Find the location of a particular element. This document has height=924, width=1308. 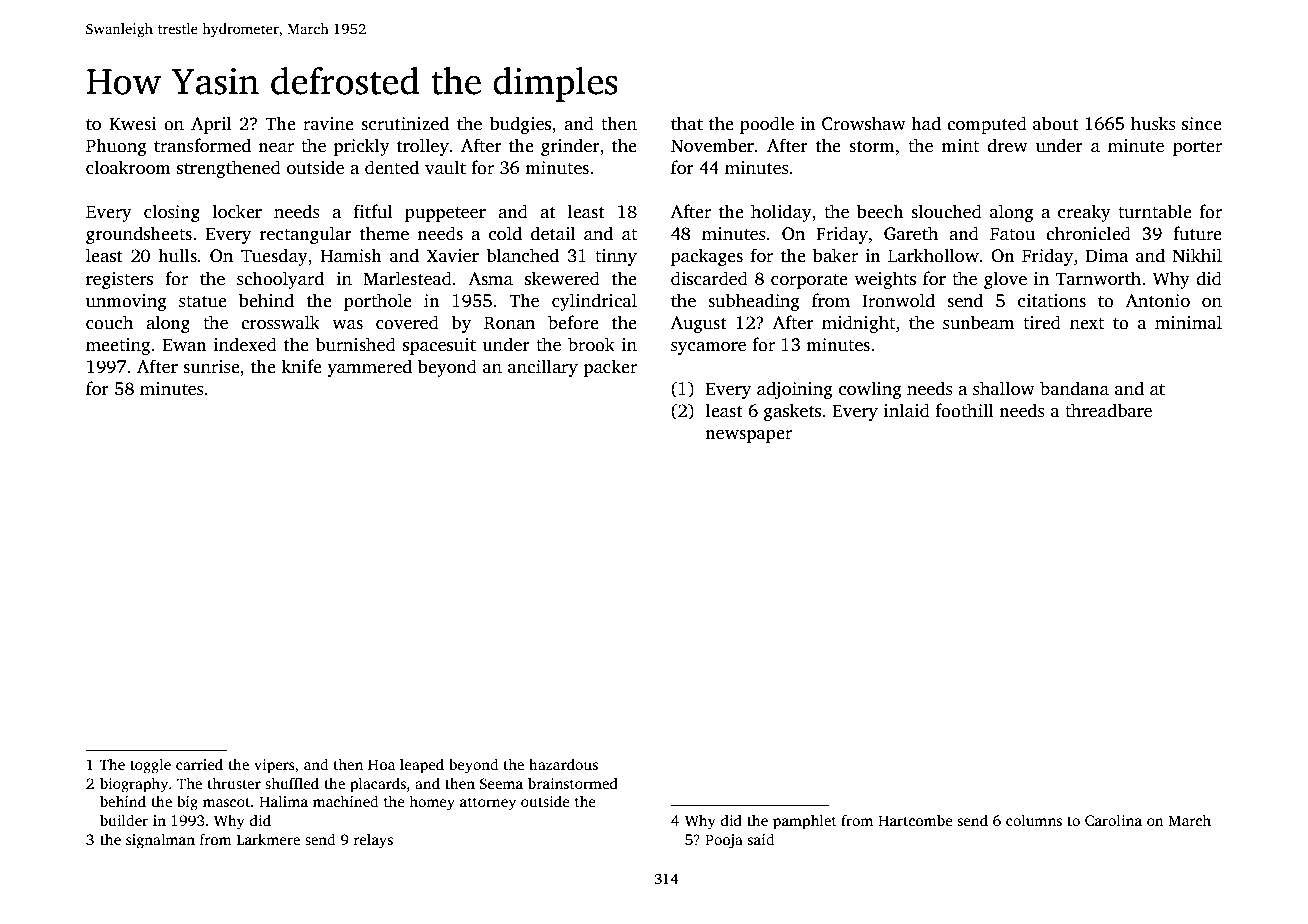

Seema is located at coordinates (501, 783).
